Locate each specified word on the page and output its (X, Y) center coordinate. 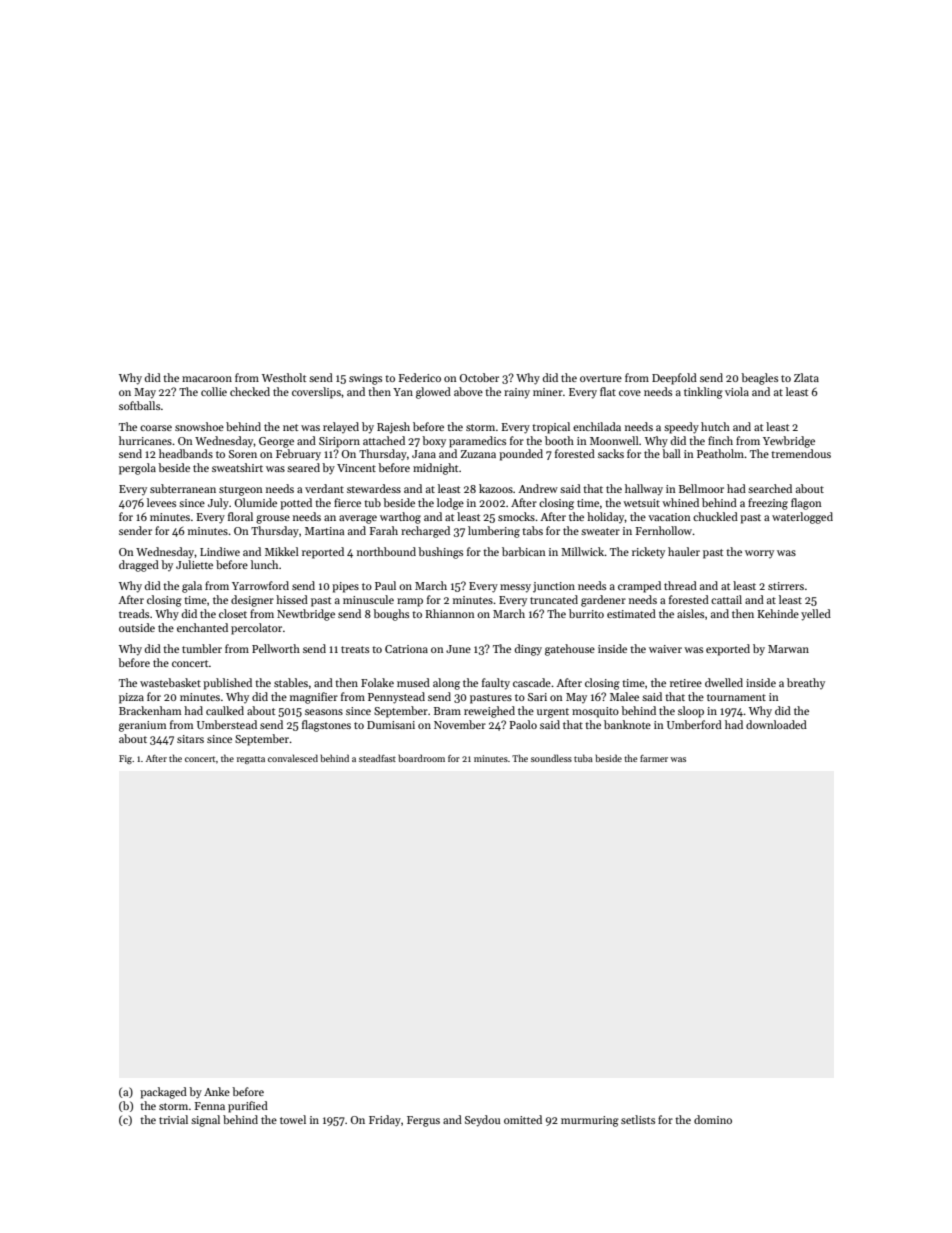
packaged (163, 1093)
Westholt (284, 377)
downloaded (776, 724)
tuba (583, 758)
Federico (420, 377)
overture (601, 378)
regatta (251, 760)
